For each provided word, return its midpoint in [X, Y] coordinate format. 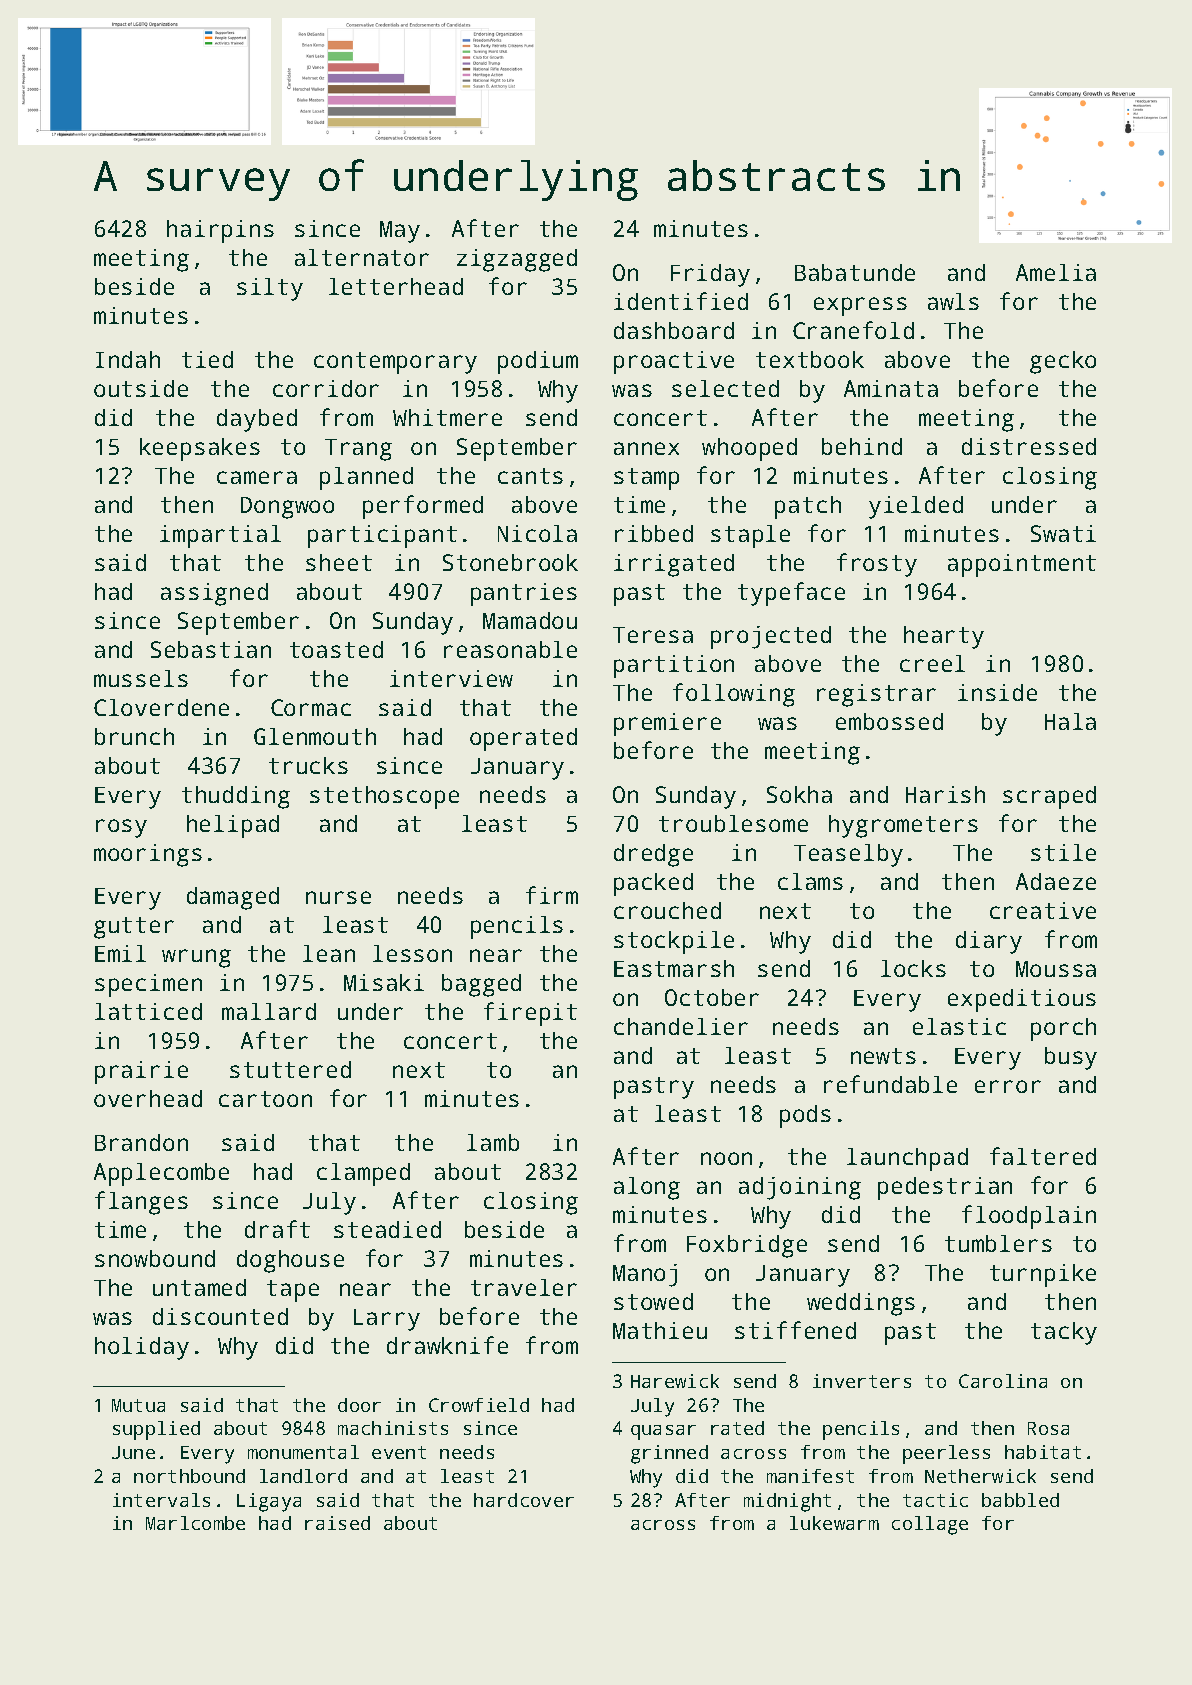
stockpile [674, 942]
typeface [791, 594]
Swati [1063, 533]
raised [337, 1523]
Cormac [311, 707]
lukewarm [834, 1523]
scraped [1049, 797]
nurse [338, 897]
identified [681, 301]
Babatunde [855, 272]
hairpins [220, 231]
